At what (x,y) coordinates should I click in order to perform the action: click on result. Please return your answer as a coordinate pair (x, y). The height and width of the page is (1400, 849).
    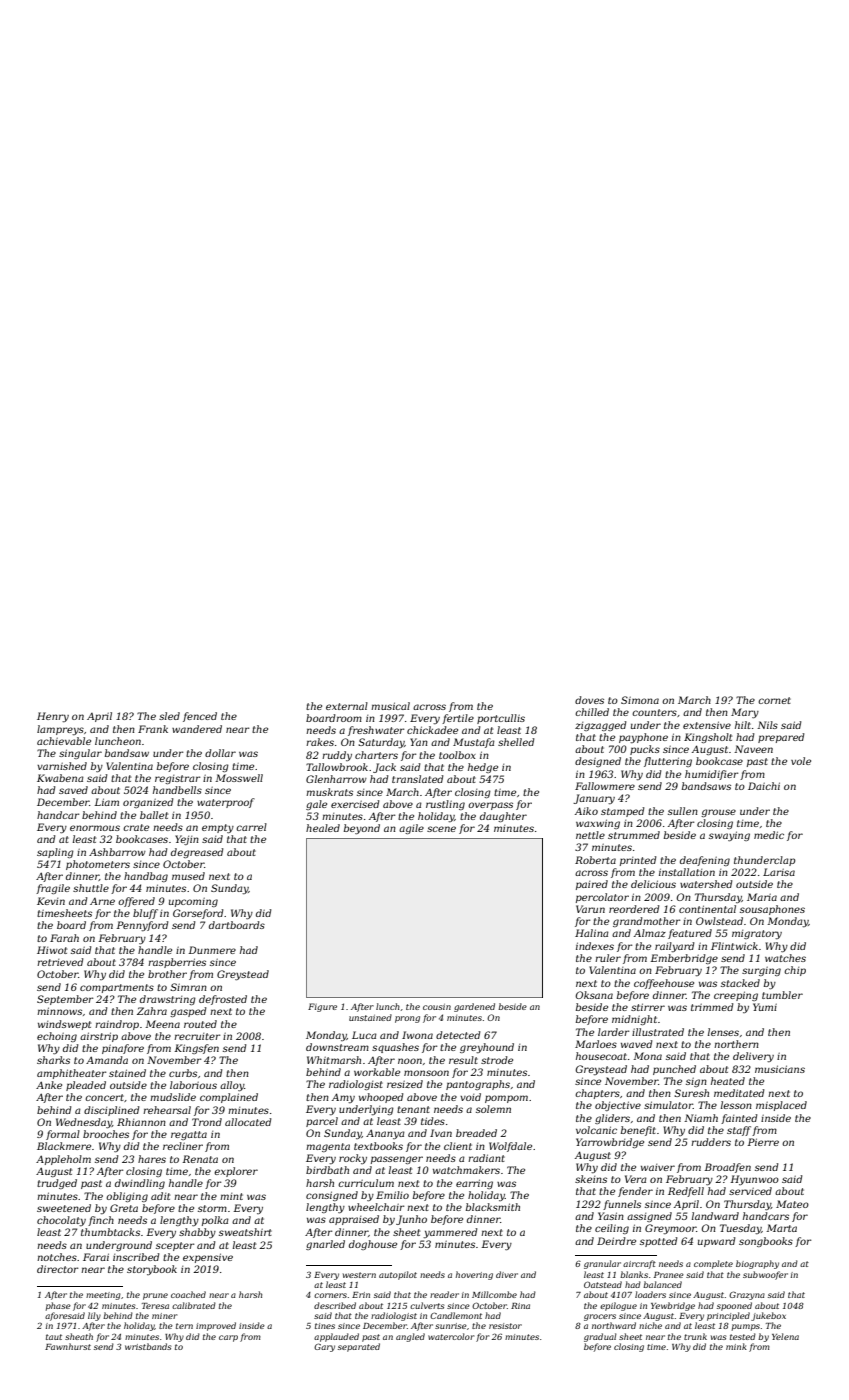
    Looking at the image, I should click on (463, 1060).
